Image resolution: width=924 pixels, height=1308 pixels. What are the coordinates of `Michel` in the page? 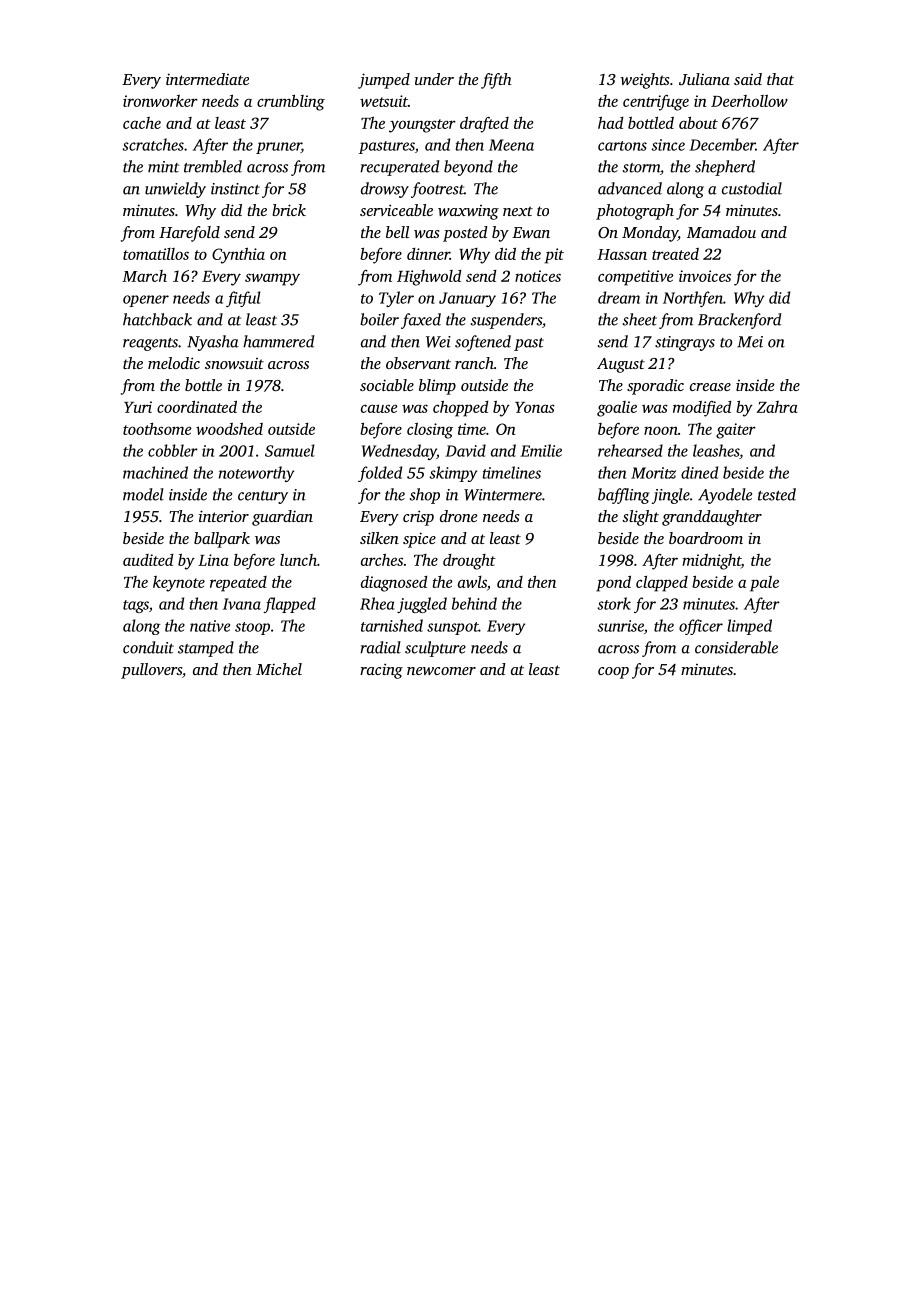 It's located at (279, 669).
